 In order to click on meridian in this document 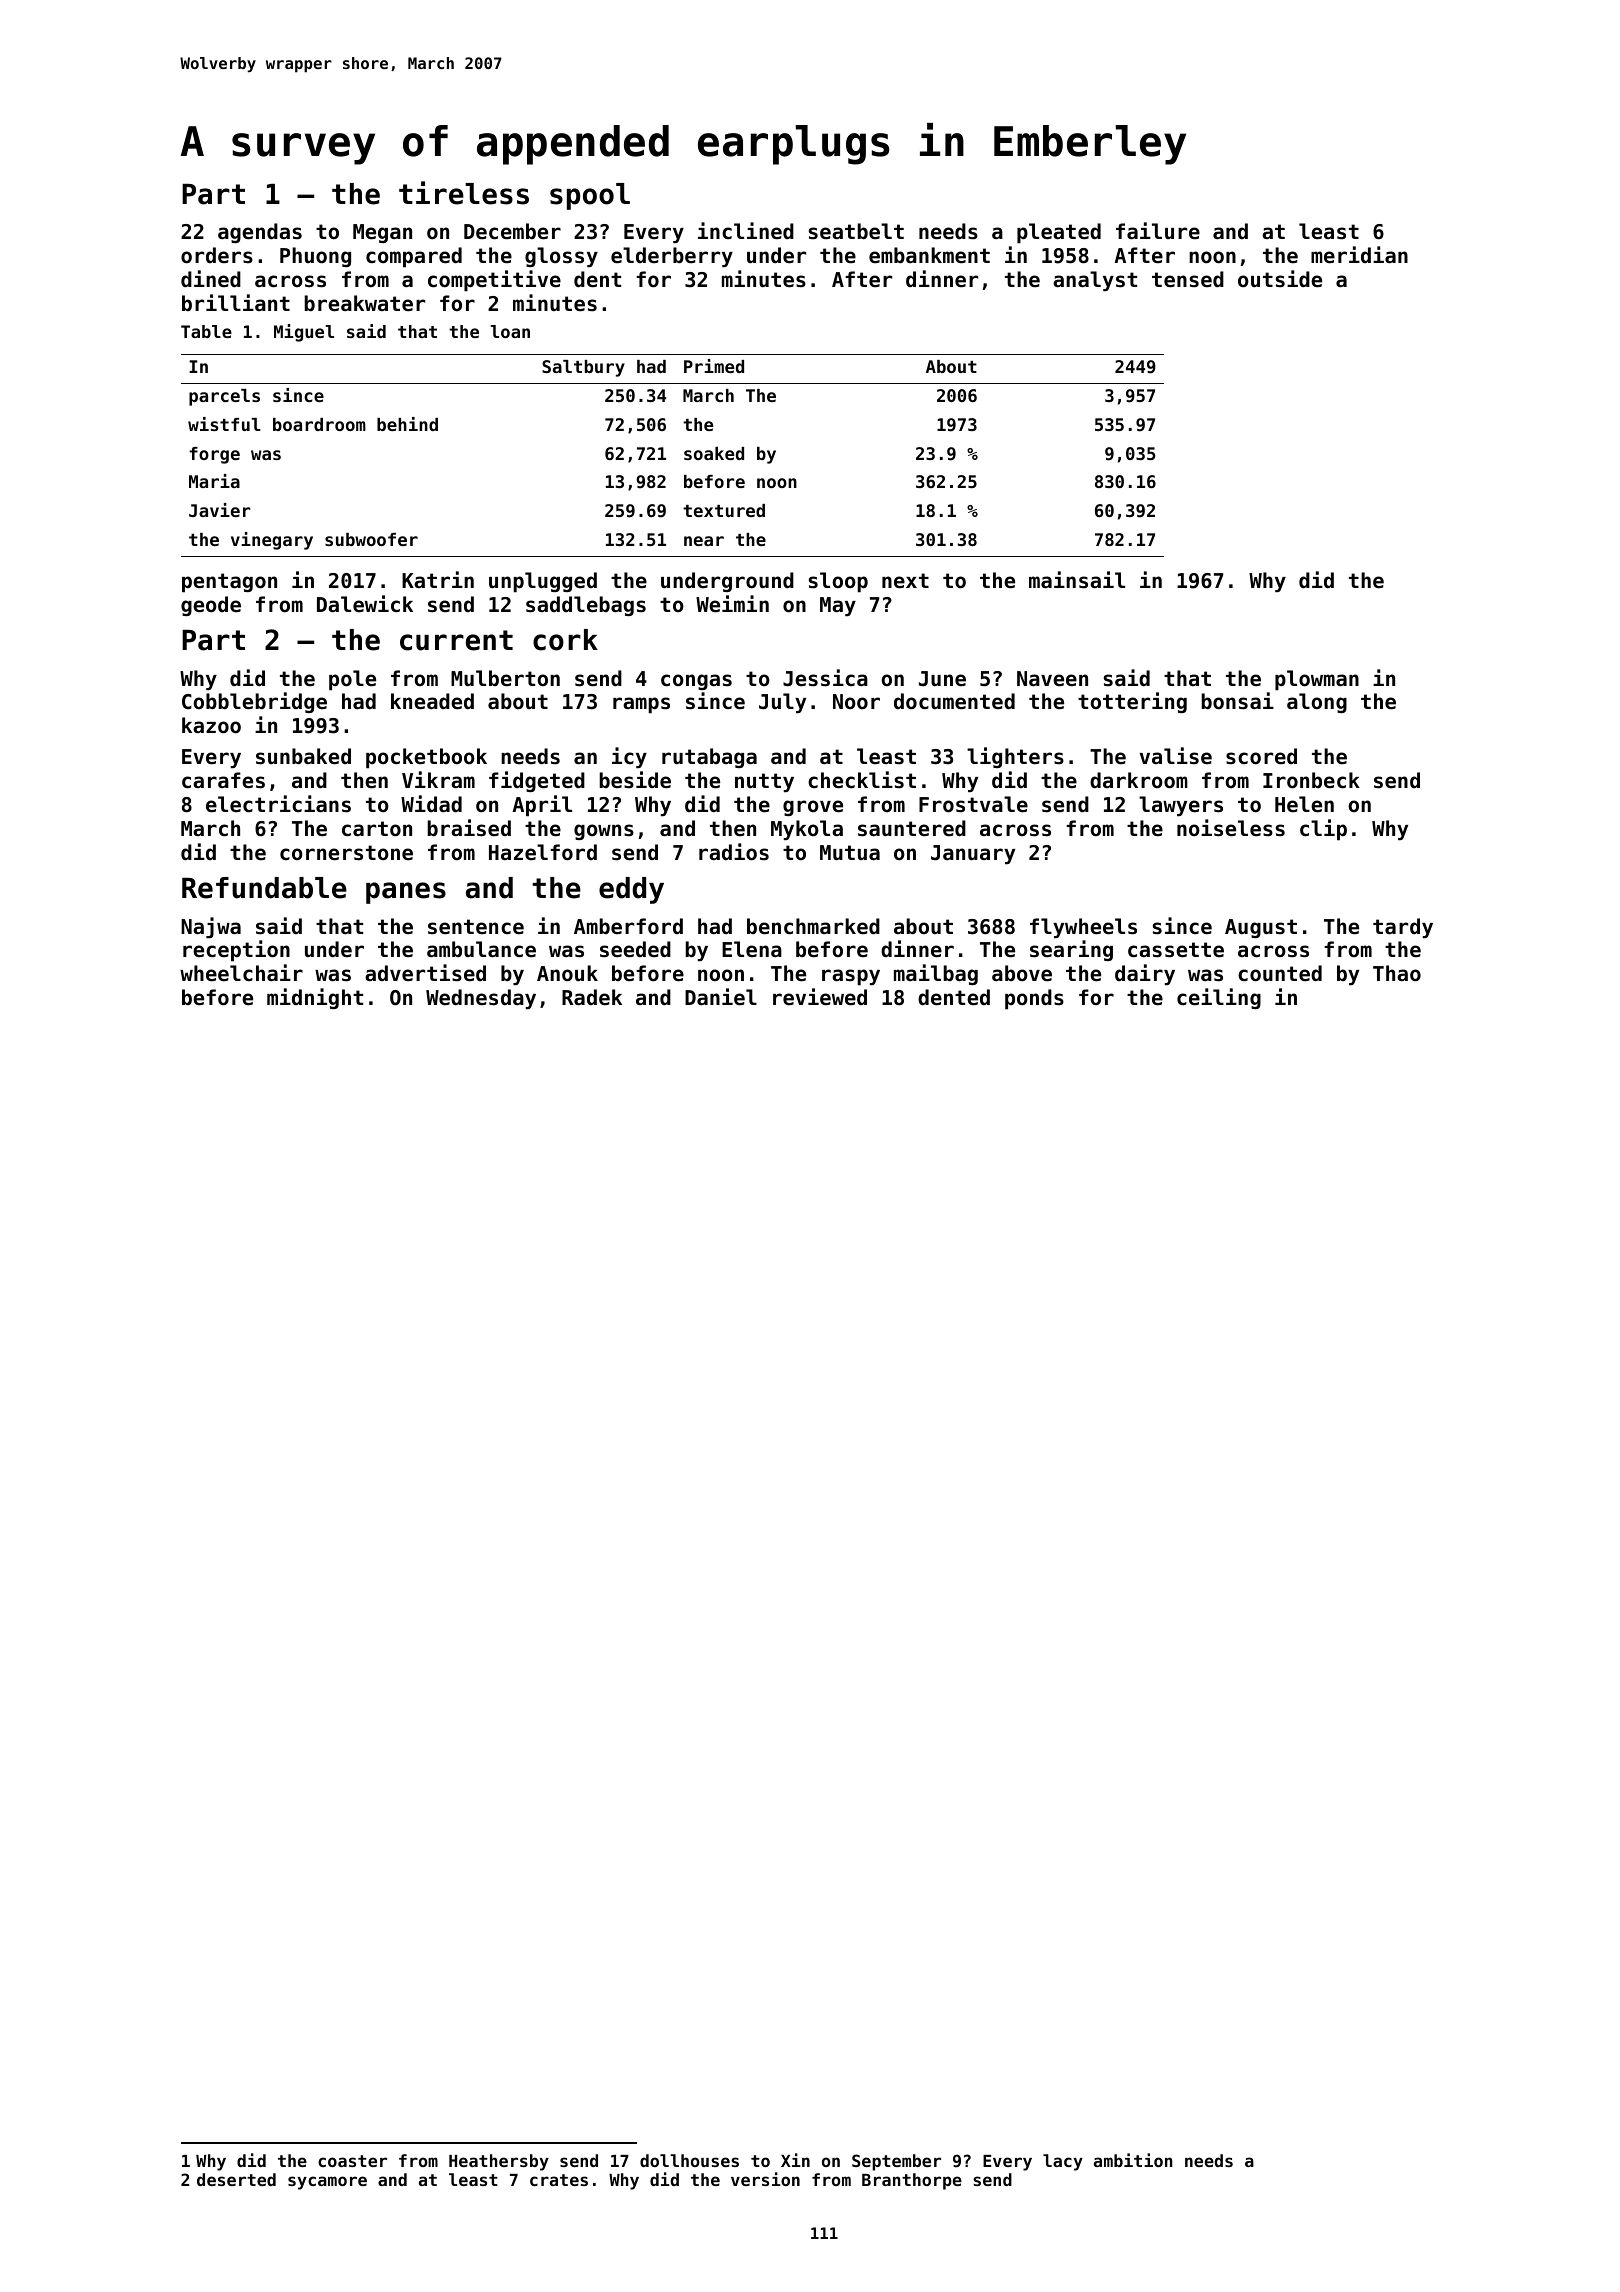, I will do `click(1359, 255)`.
